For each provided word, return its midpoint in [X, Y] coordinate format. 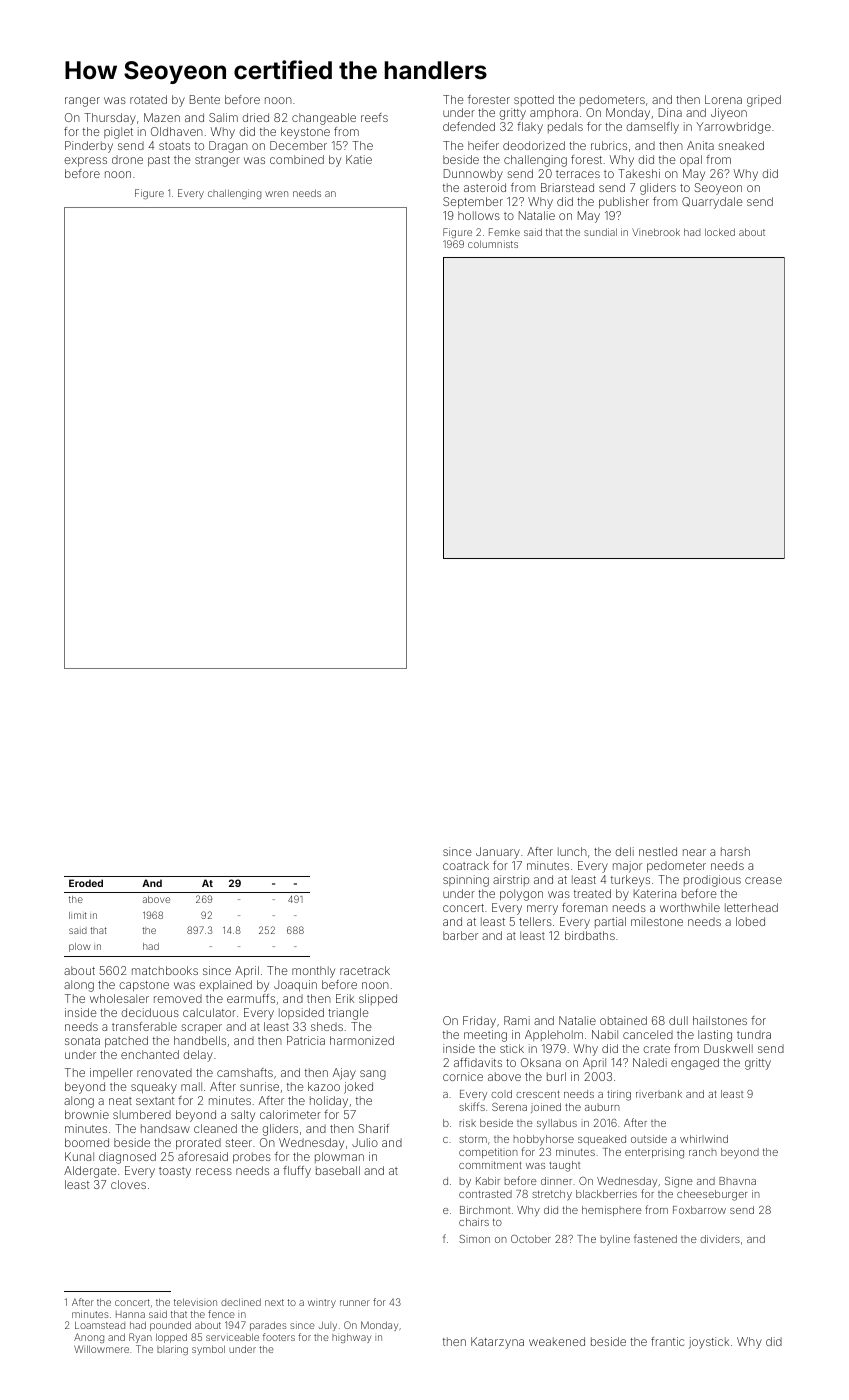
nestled [658, 851]
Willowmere [101, 1349]
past [159, 161]
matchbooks [165, 970]
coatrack [466, 865]
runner [355, 1303]
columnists [493, 244]
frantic [667, 1341]
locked [720, 232]
